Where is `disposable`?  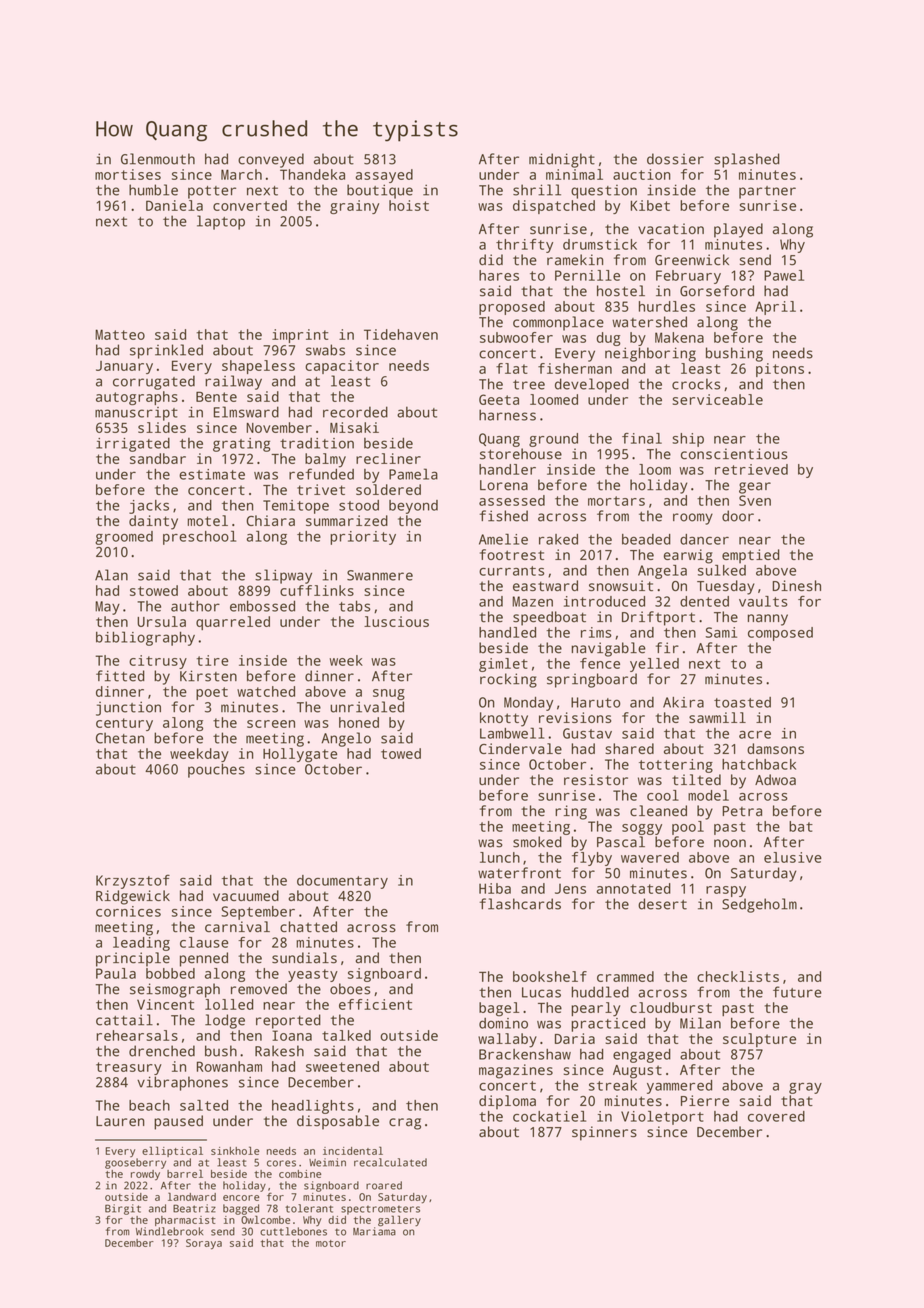
disposable is located at coordinates (338, 1122).
